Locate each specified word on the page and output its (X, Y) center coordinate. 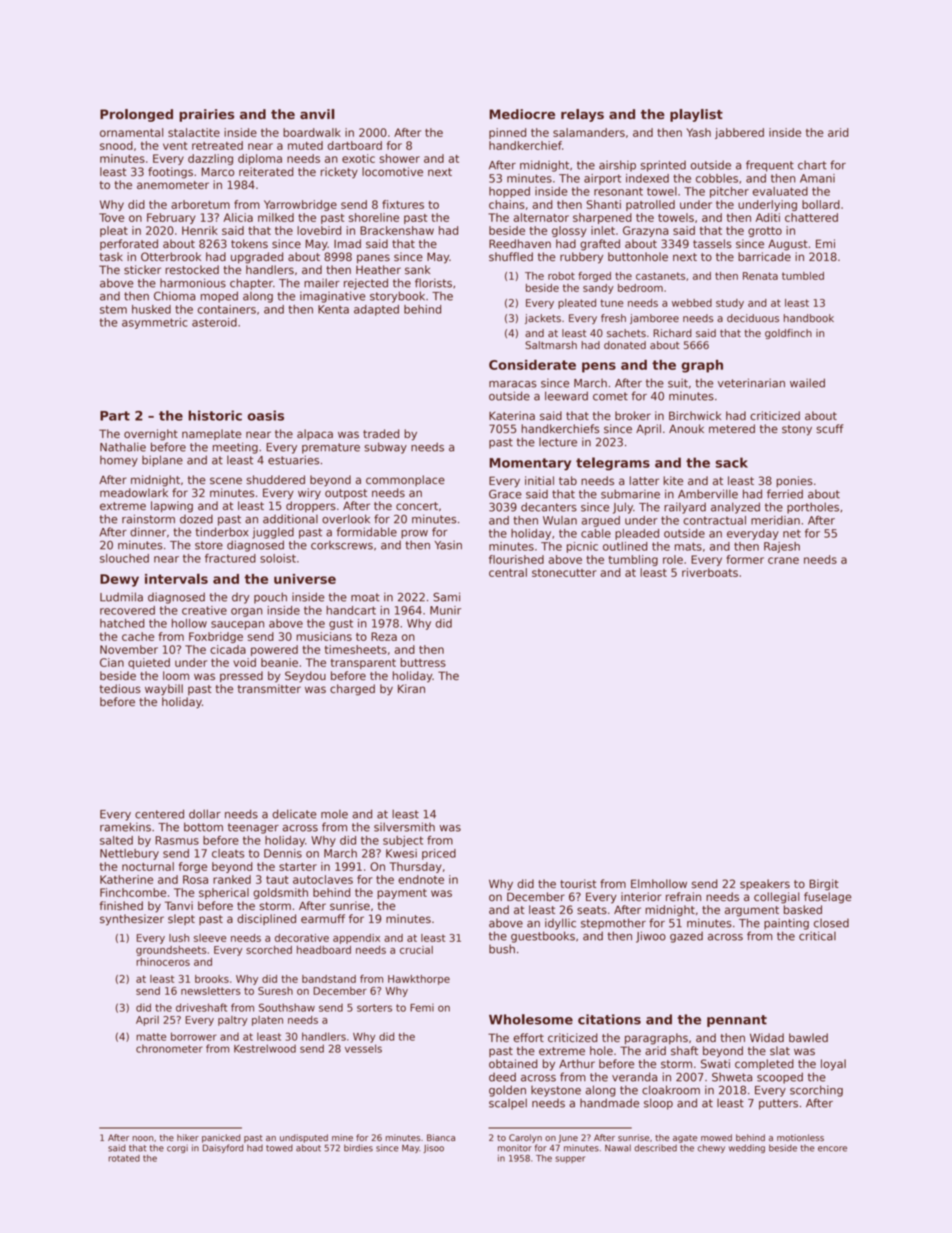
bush (502, 949)
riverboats (710, 572)
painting (786, 924)
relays (582, 115)
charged (352, 690)
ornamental (131, 132)
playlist (696, 115)
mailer (322, 283)
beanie (279, 662)
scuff (830, 429)
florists (433, 283)
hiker (188, 1138)
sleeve (210, 938)
